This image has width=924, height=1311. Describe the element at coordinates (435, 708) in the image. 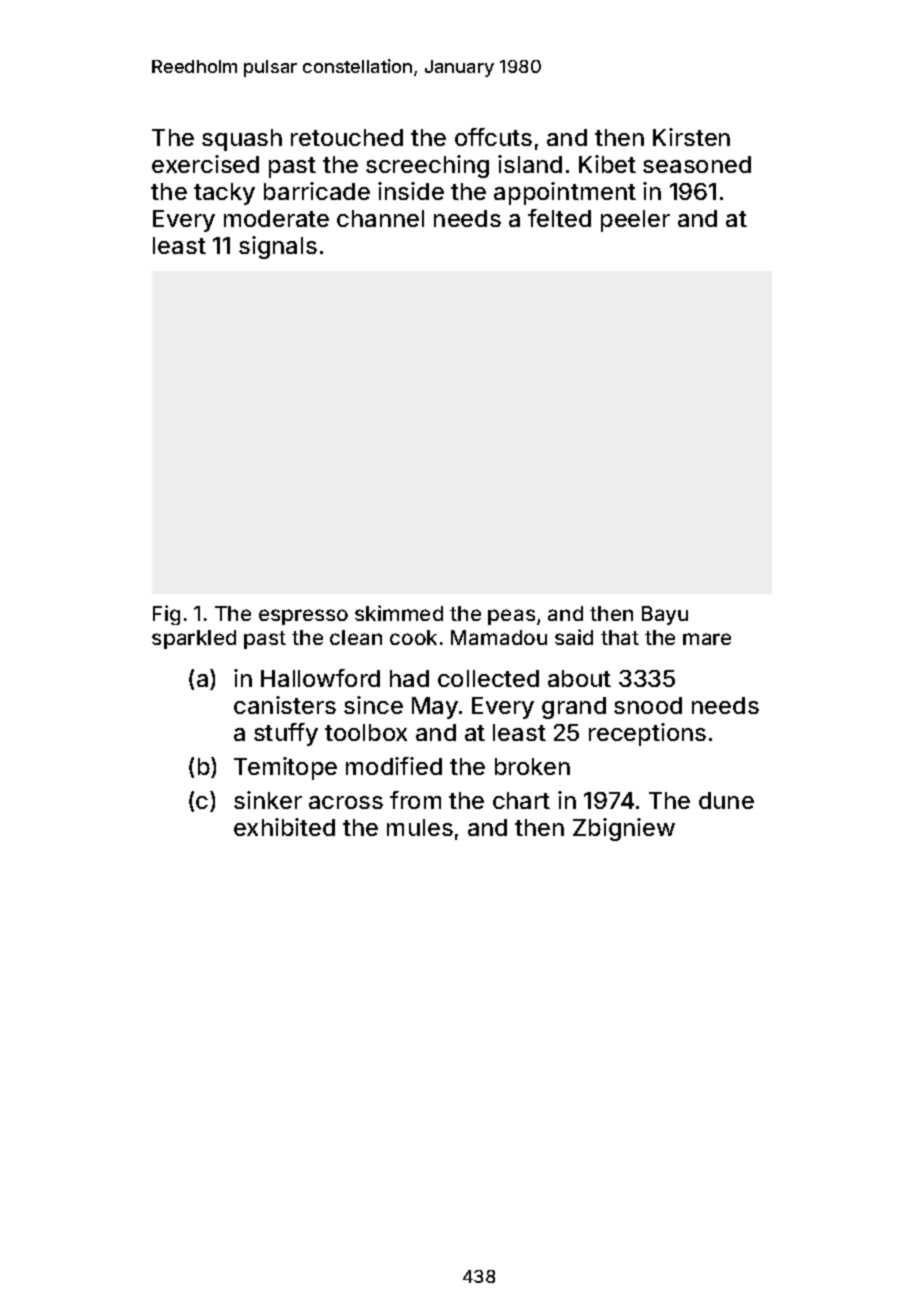

I see `May` at that location.
